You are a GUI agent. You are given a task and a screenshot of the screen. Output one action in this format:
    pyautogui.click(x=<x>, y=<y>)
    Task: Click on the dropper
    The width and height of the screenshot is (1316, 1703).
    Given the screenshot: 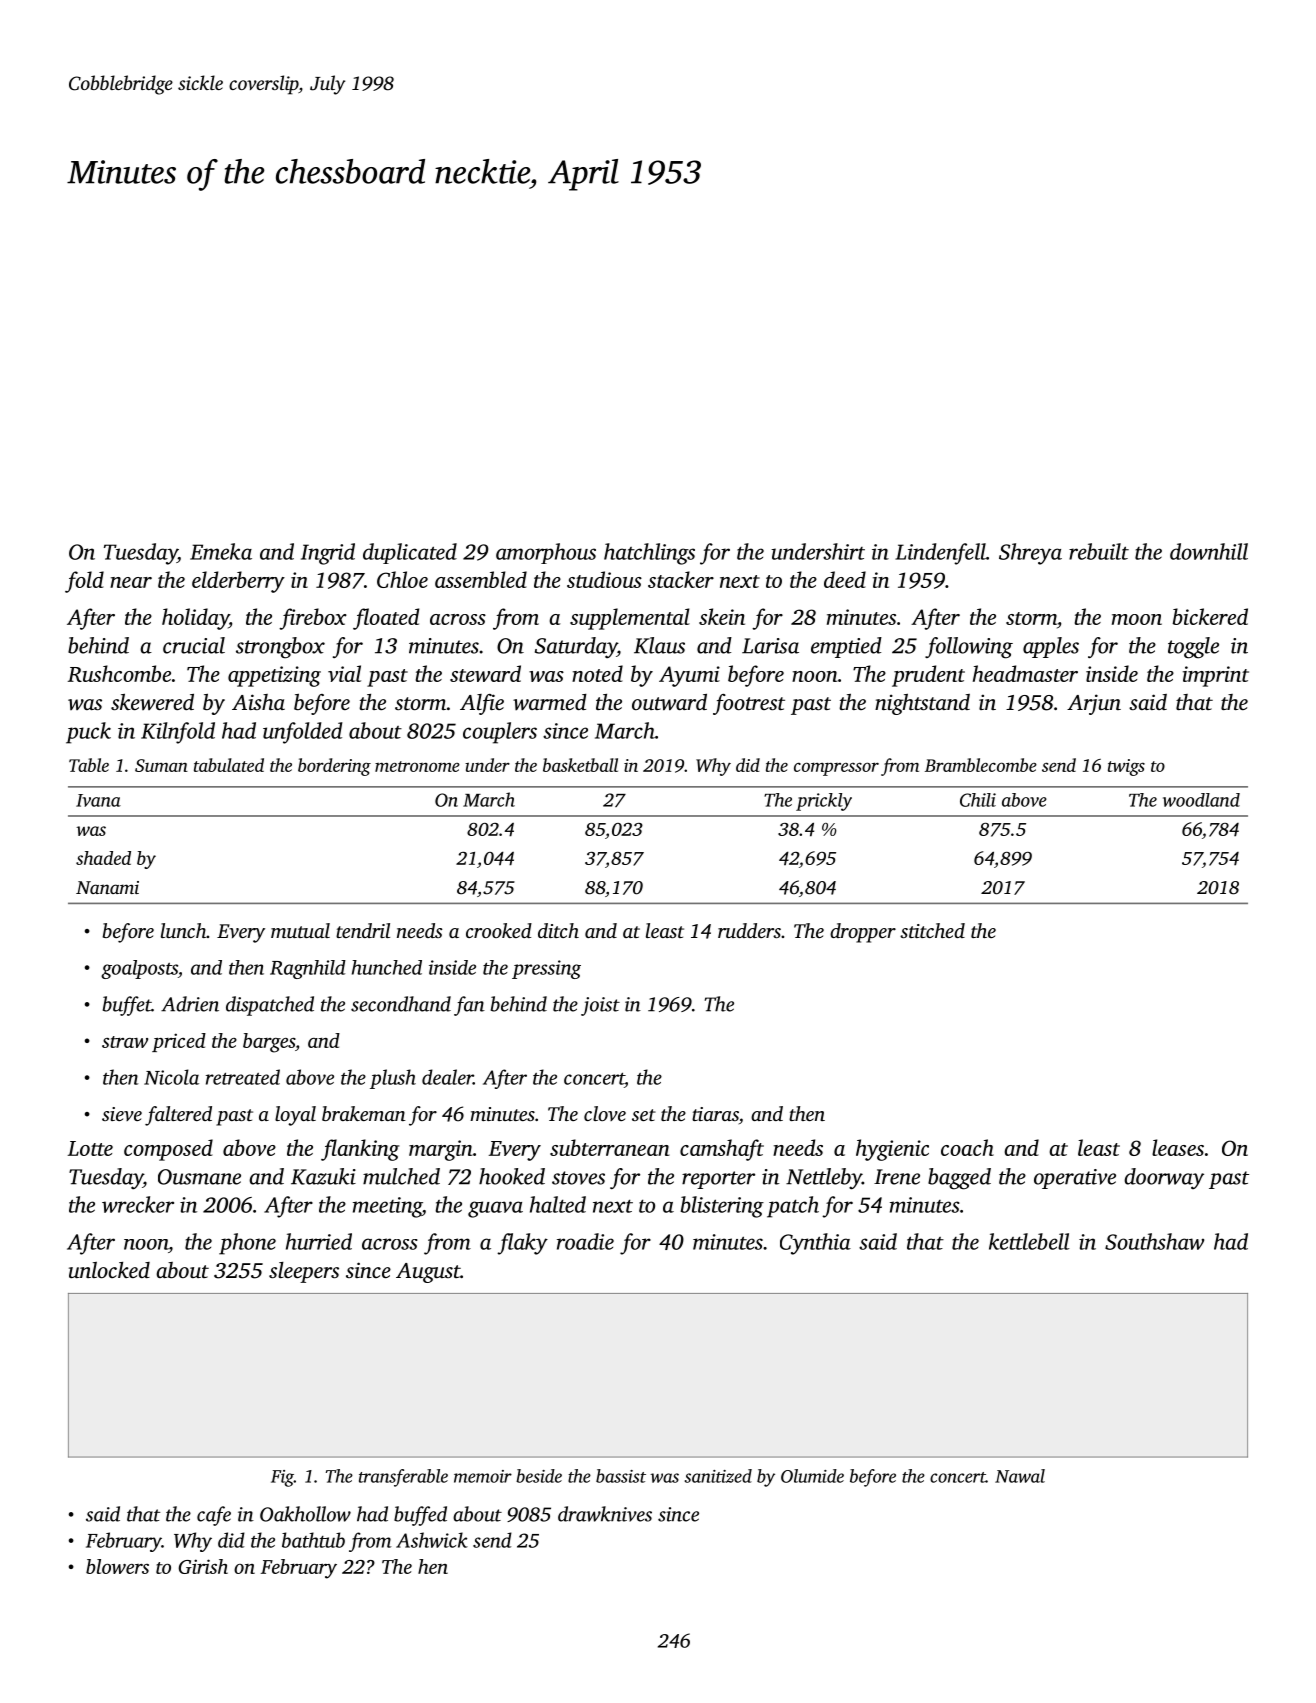 What is the action you would take?
    pyautogui.click(x=863, y=933)
